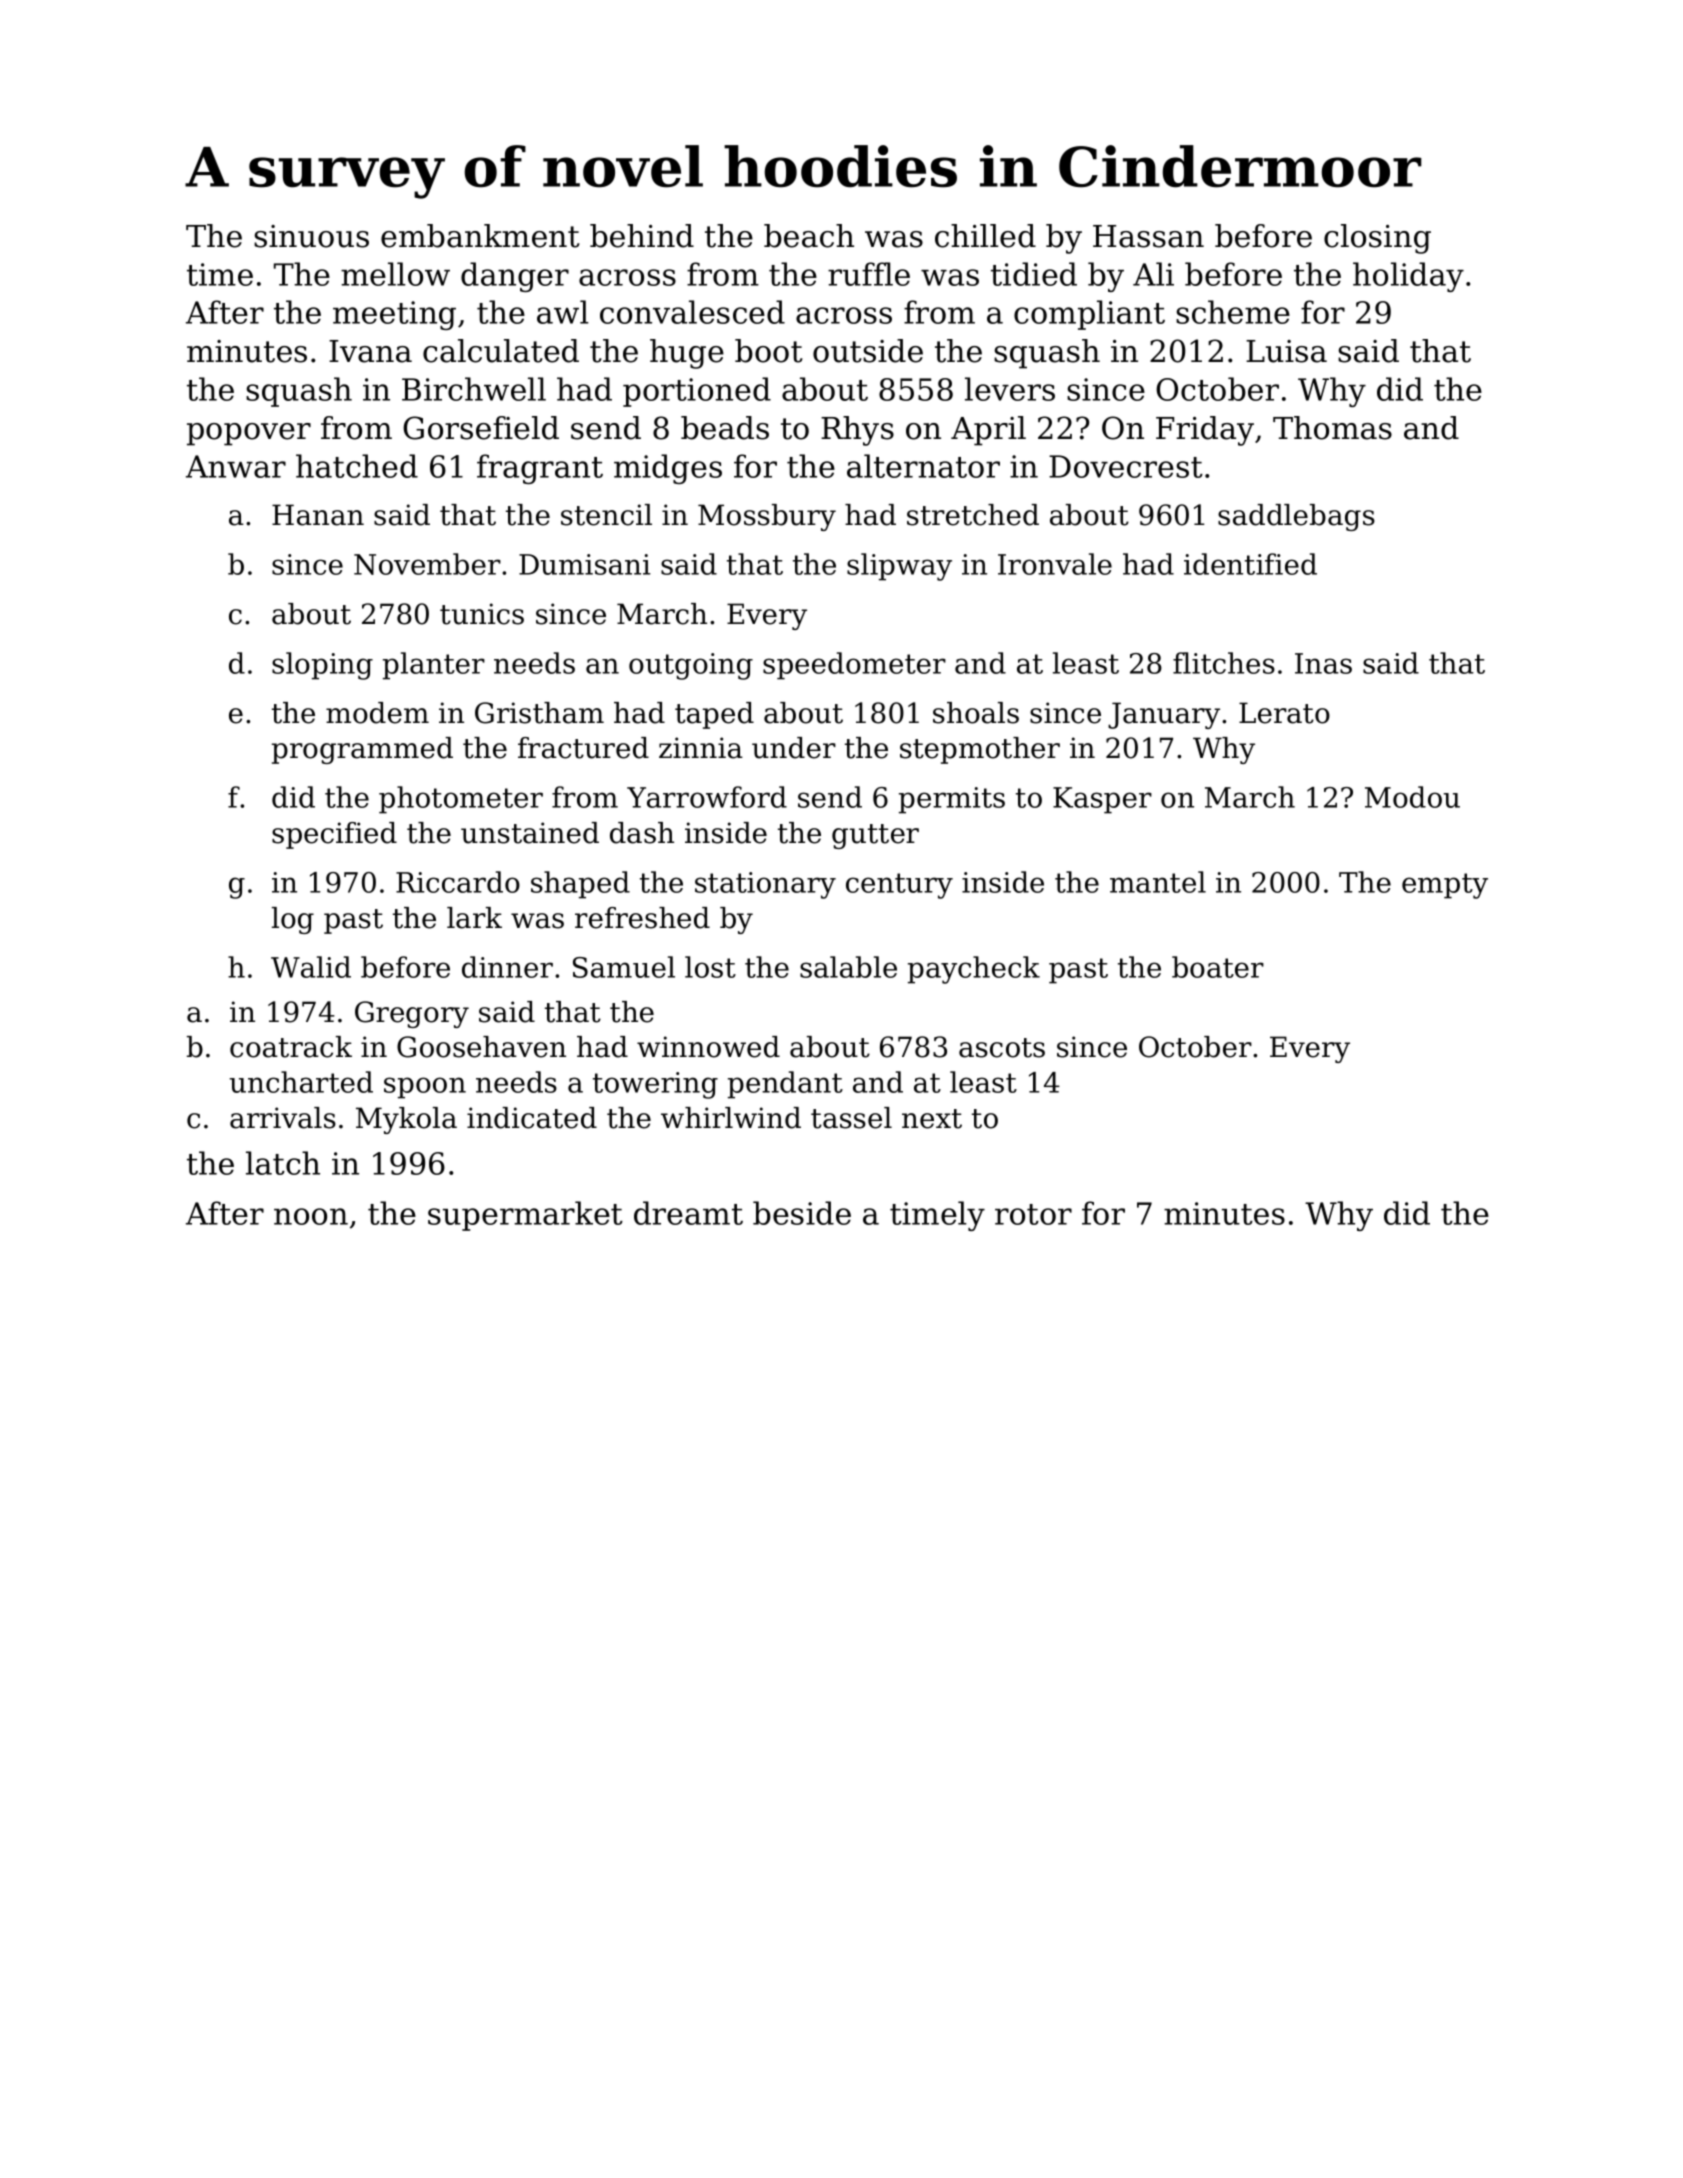  Describe the element at coordinates (480, 236) in the image. I see `embankment` at that location.
